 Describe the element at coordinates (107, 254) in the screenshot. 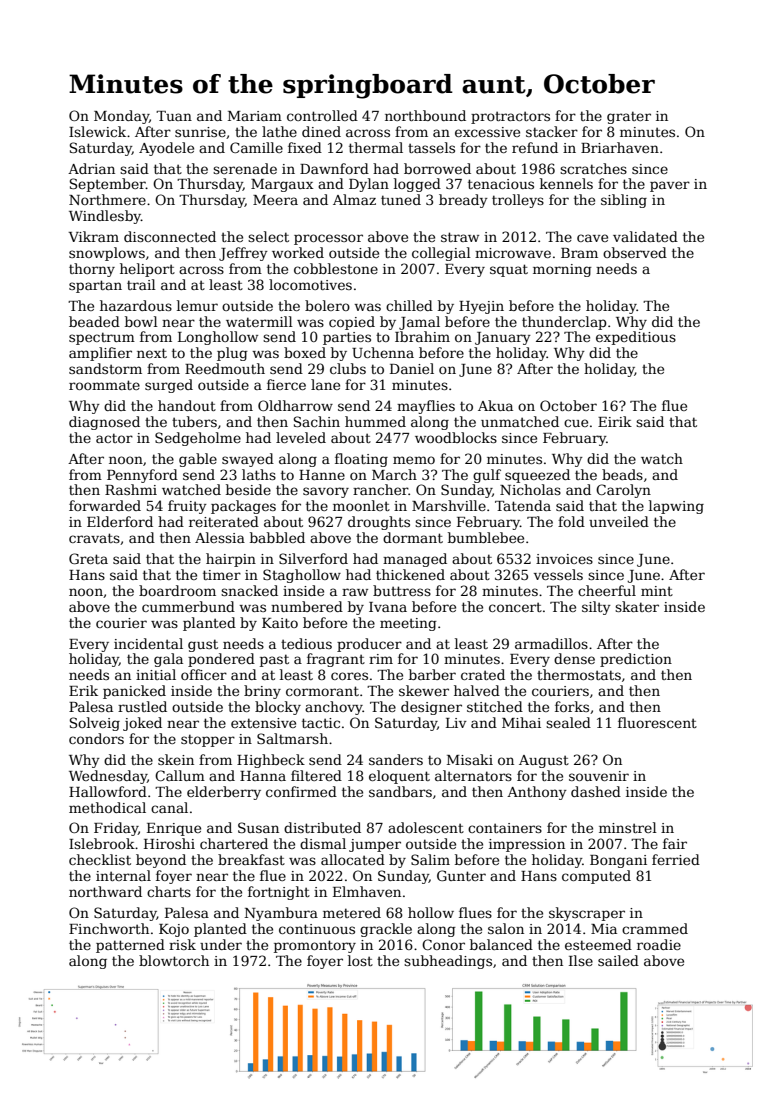

I see `snowplows` at that location.
